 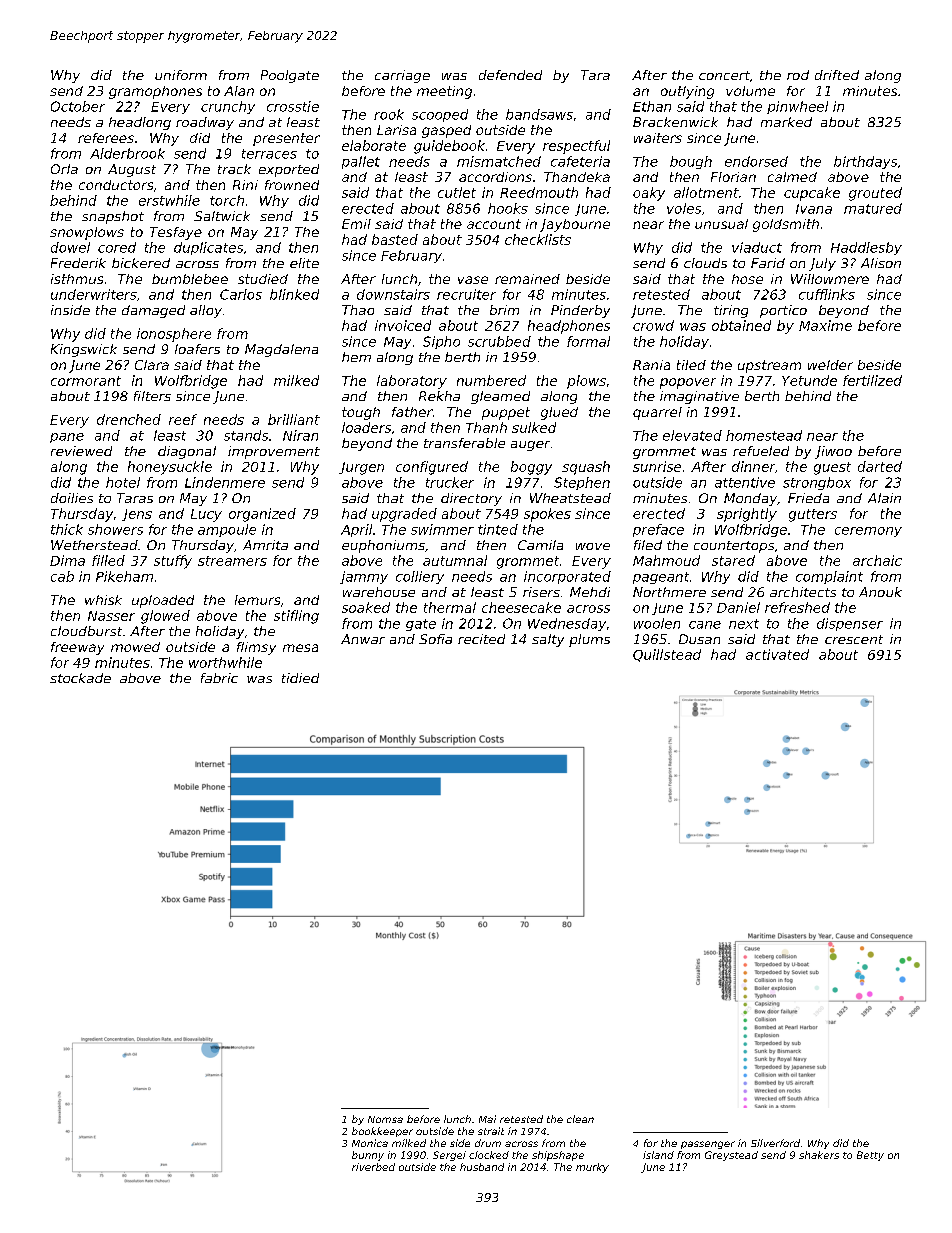 What do you see at coordinates (197, 349) in the image?
I see `loafers` at bounding box center [197, 349].
